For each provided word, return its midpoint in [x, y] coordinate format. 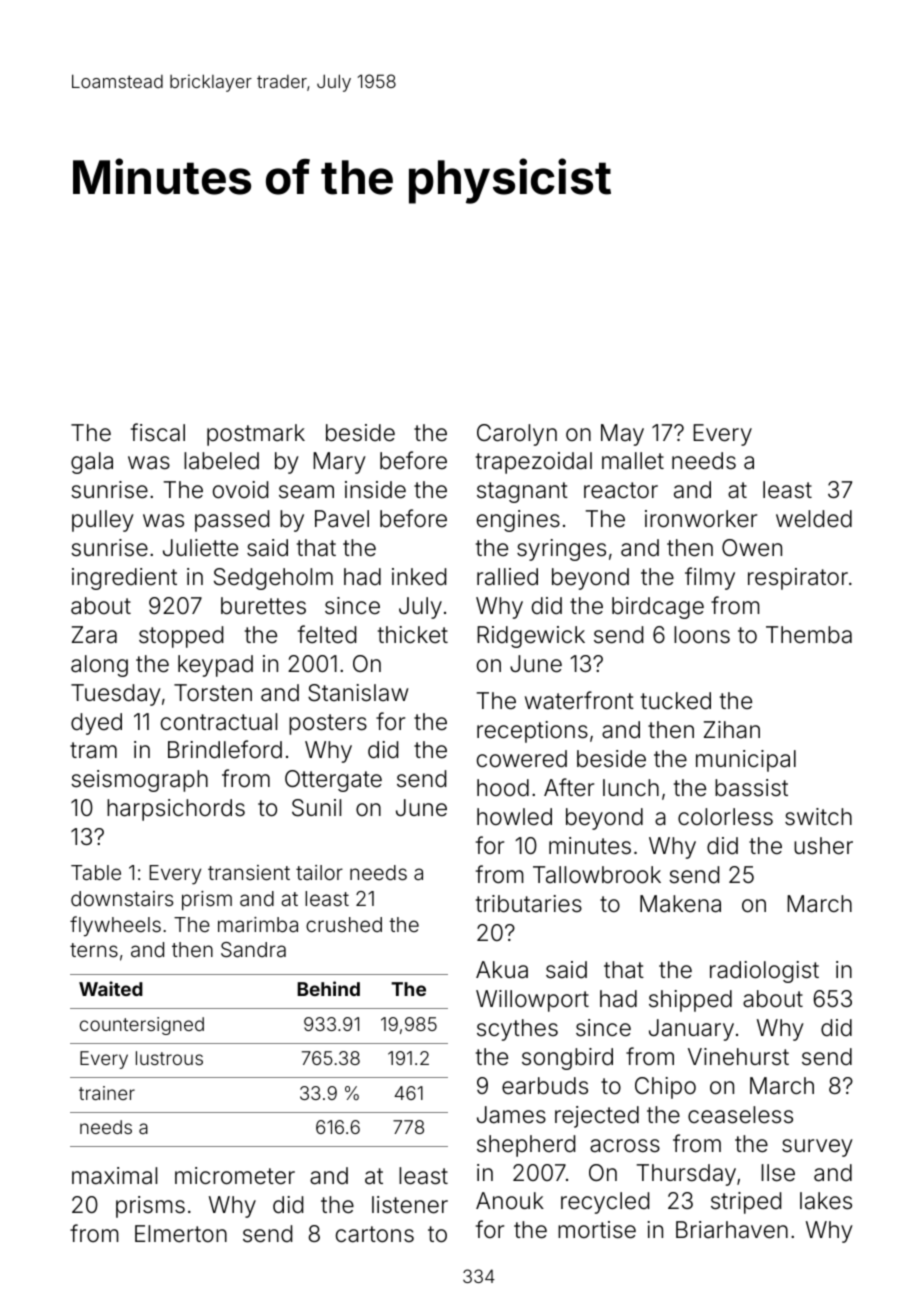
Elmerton [181, 1234]
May [622, 435]
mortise [597, 1230]
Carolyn [517, 435]
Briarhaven [732, 1230]
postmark [256, 435]
